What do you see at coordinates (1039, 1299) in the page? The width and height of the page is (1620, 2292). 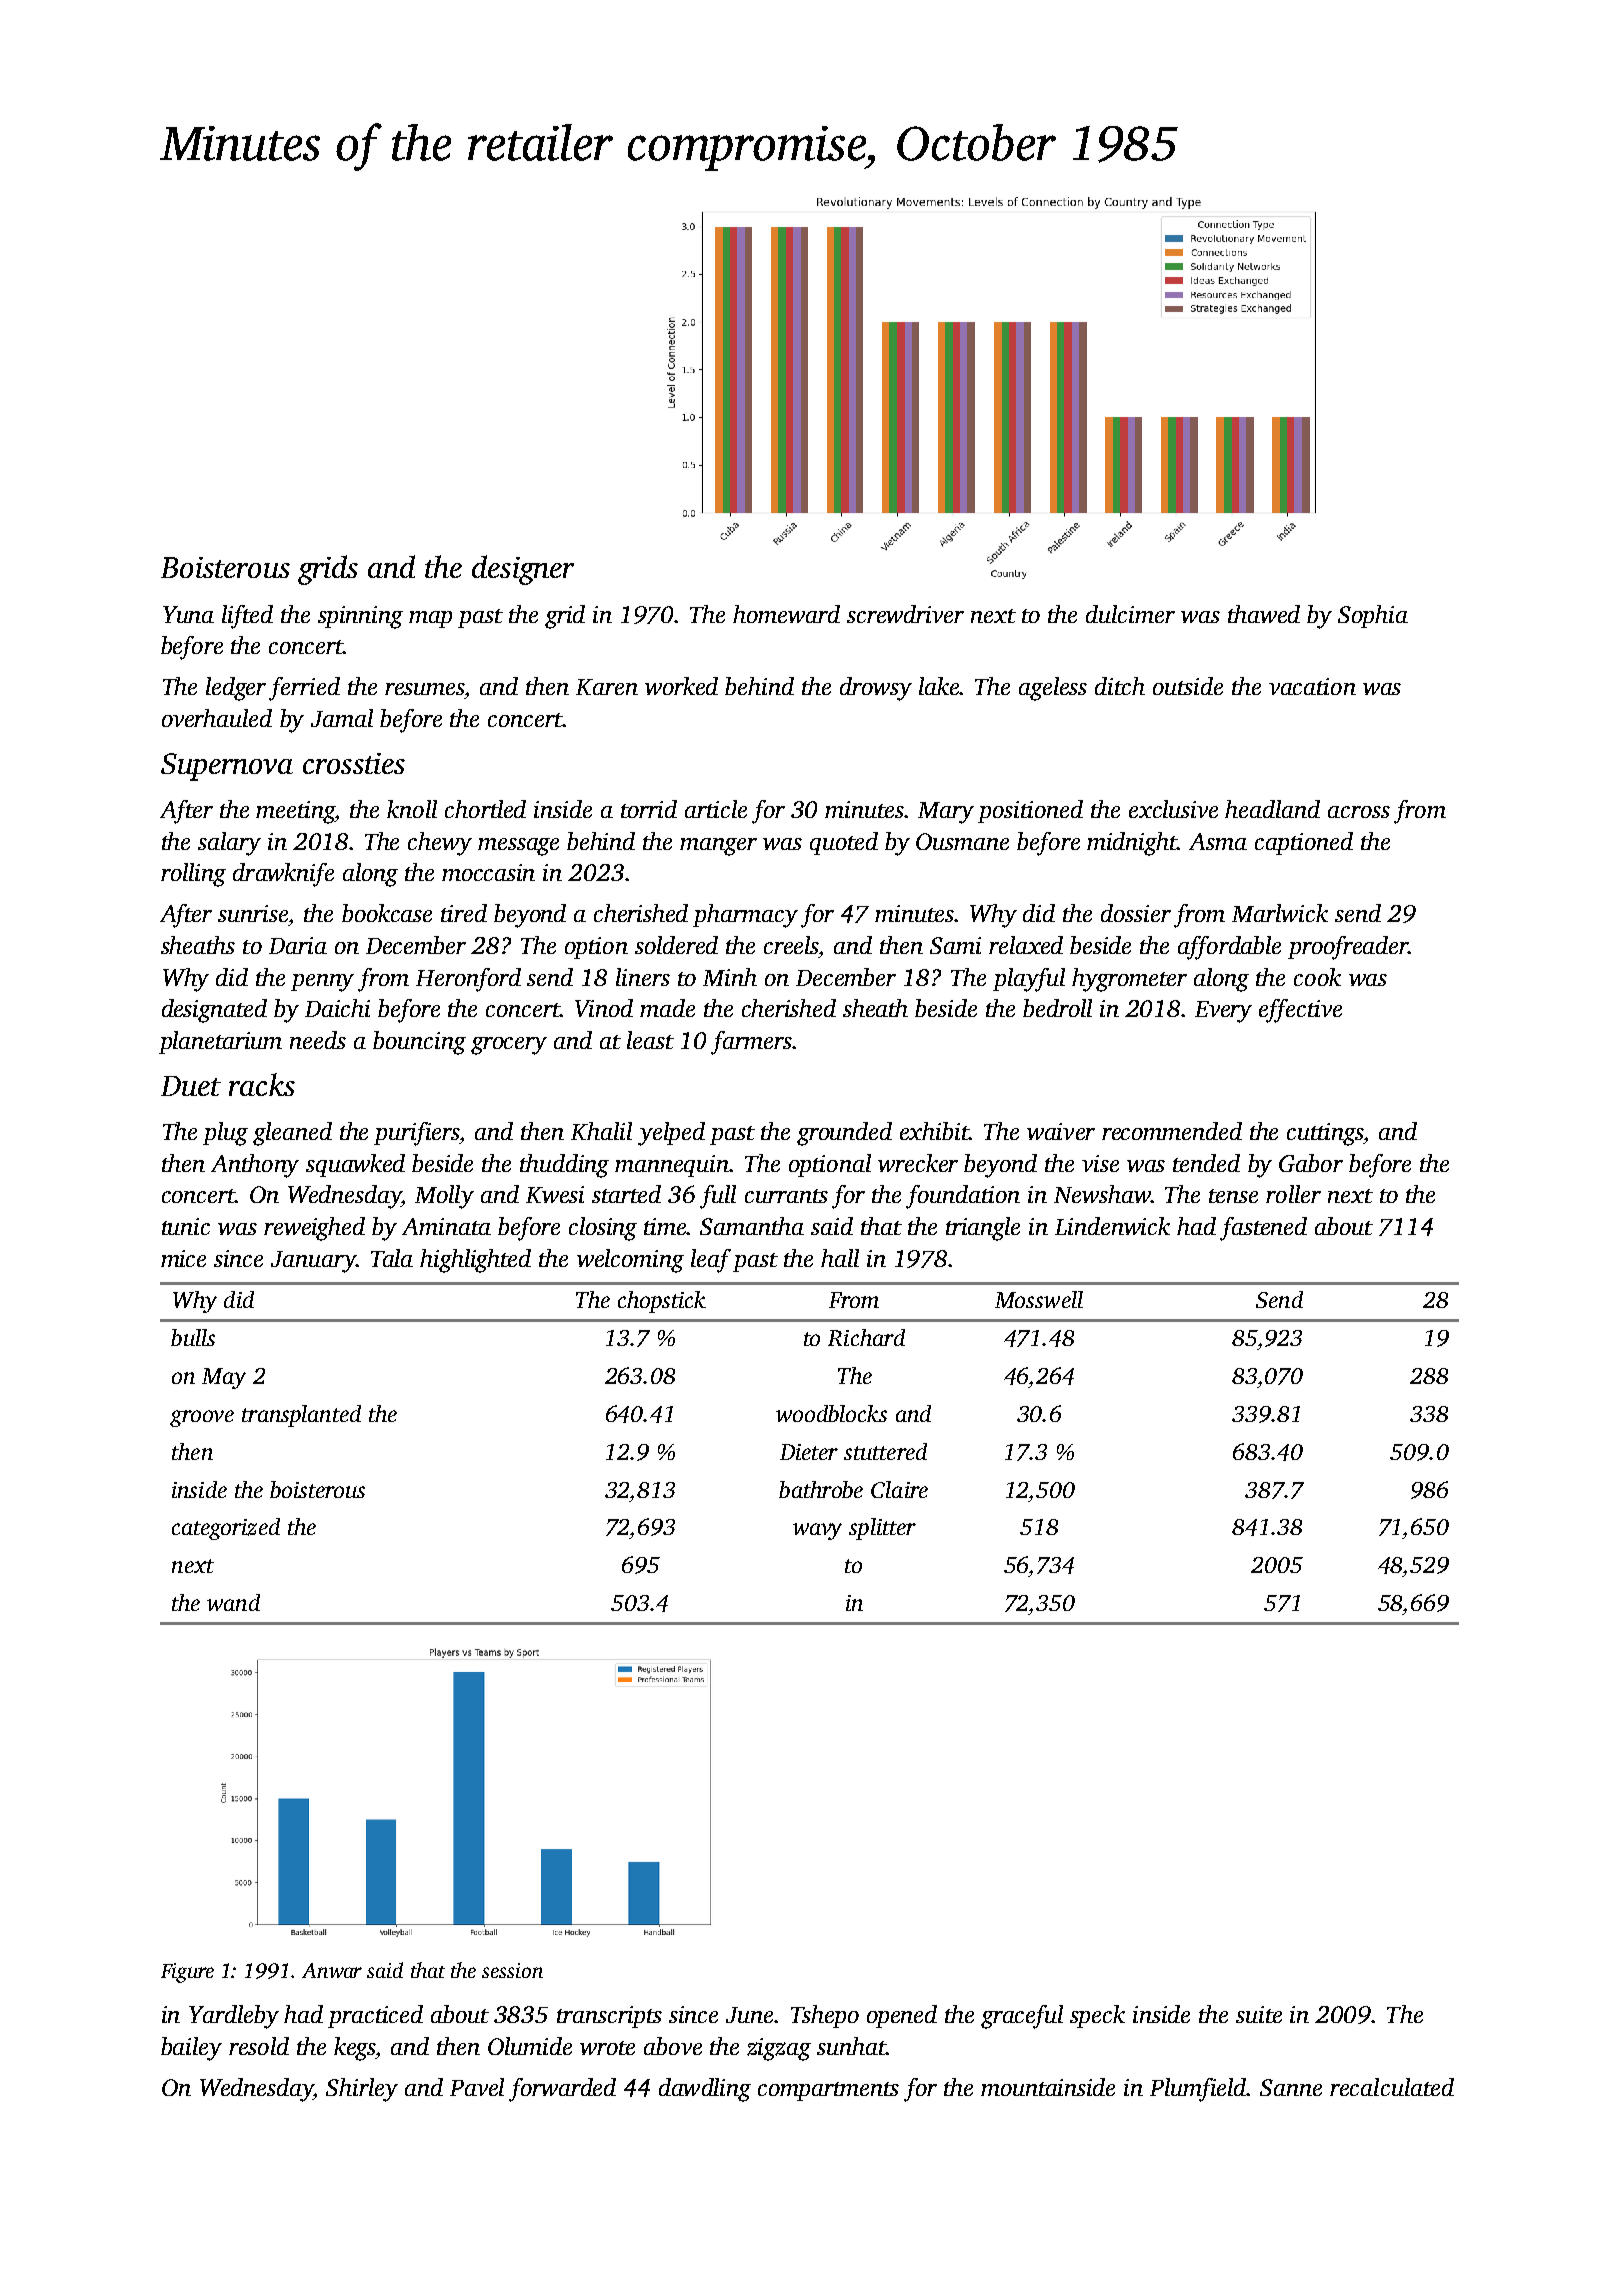 I see `Mosswell` at bounding box center [1039, 1299].
